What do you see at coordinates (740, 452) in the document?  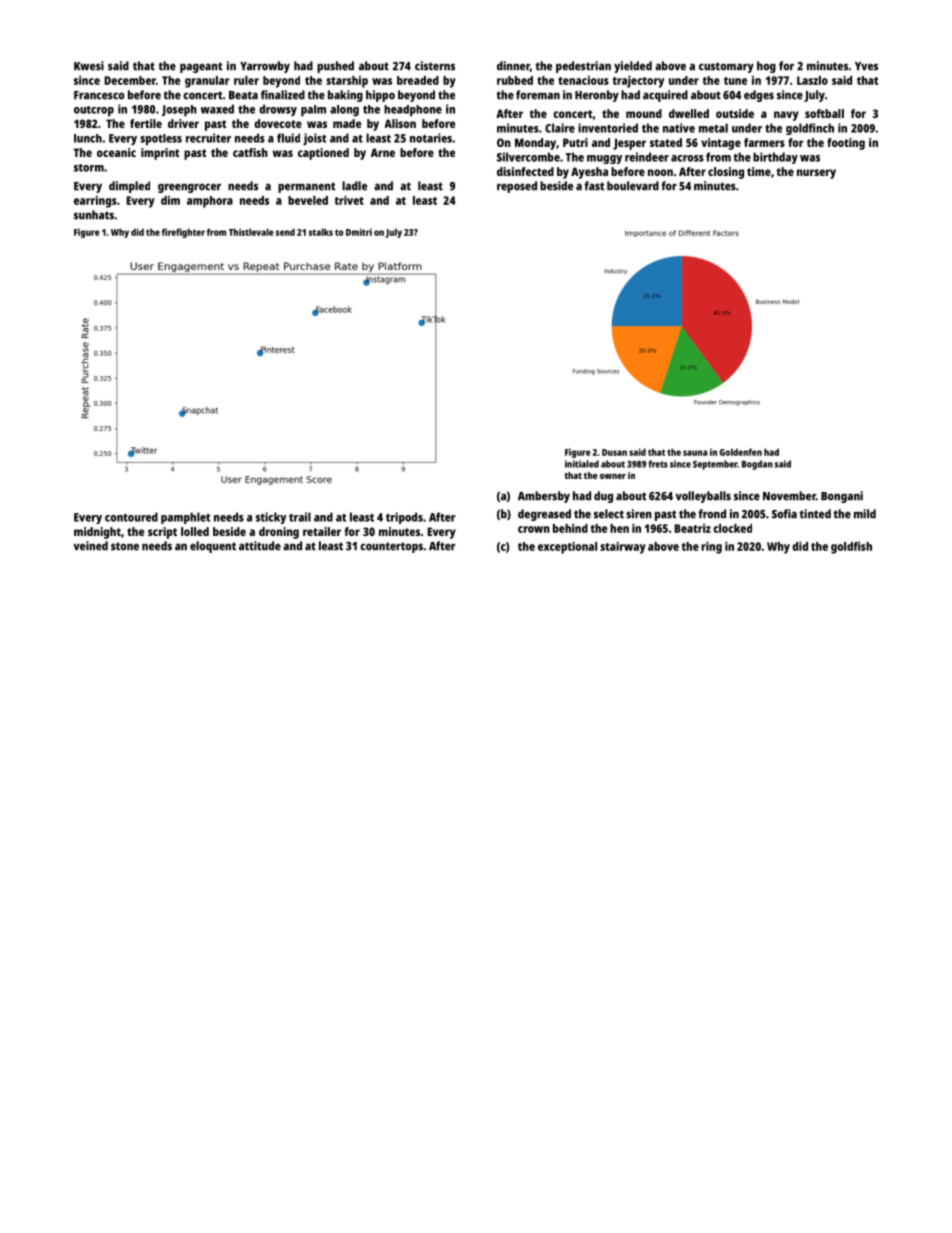 I see `Goldenfen` at bounding box center [740, 452].
